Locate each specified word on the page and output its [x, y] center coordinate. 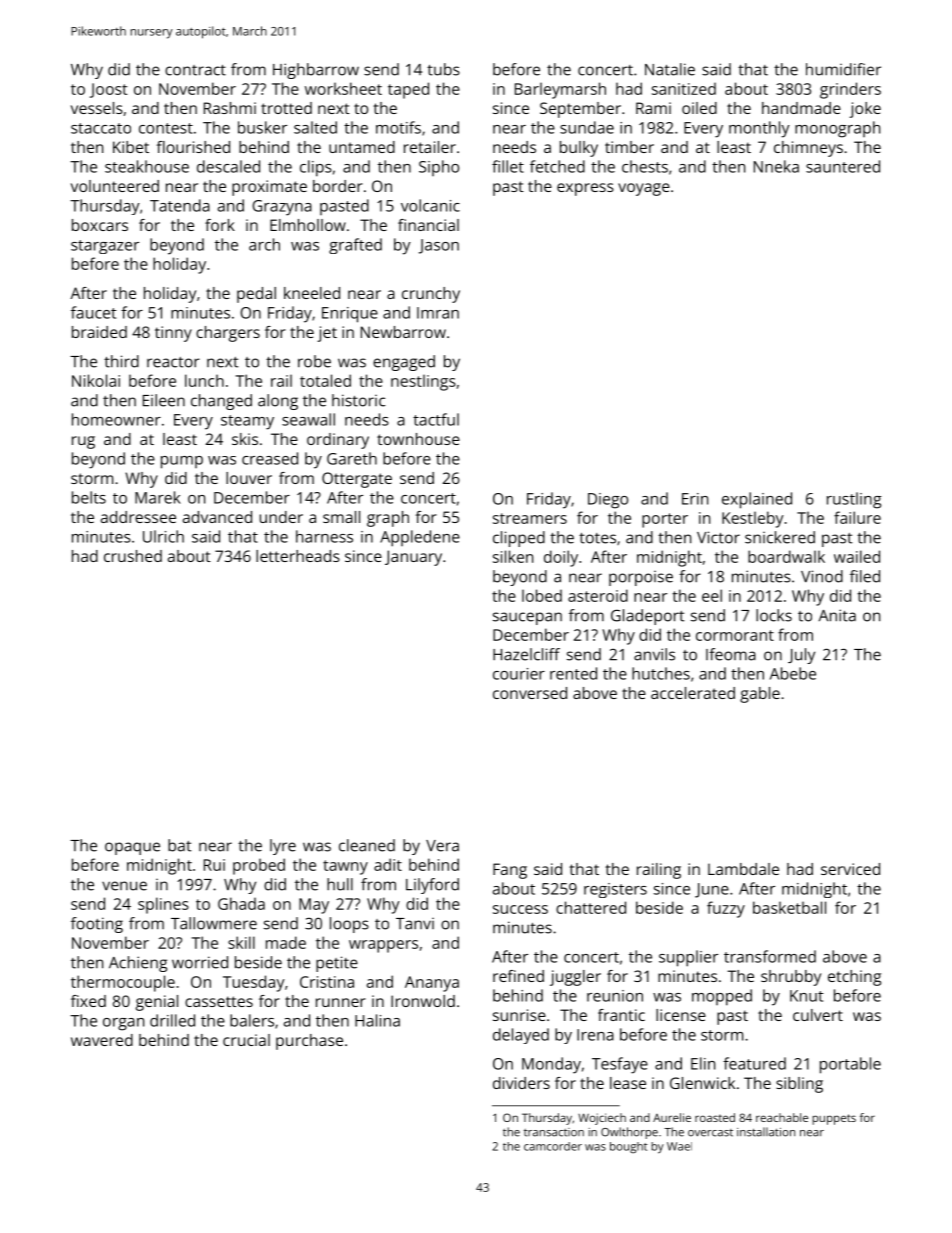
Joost [108, 90]
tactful [436, 419]
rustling [854, 500]
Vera [442, 846]
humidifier [843, 69]
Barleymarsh [560, 90]
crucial [246, 1040]
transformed [770, 956]
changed [221, 402]
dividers [521, 1083]
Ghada [241, 903]
